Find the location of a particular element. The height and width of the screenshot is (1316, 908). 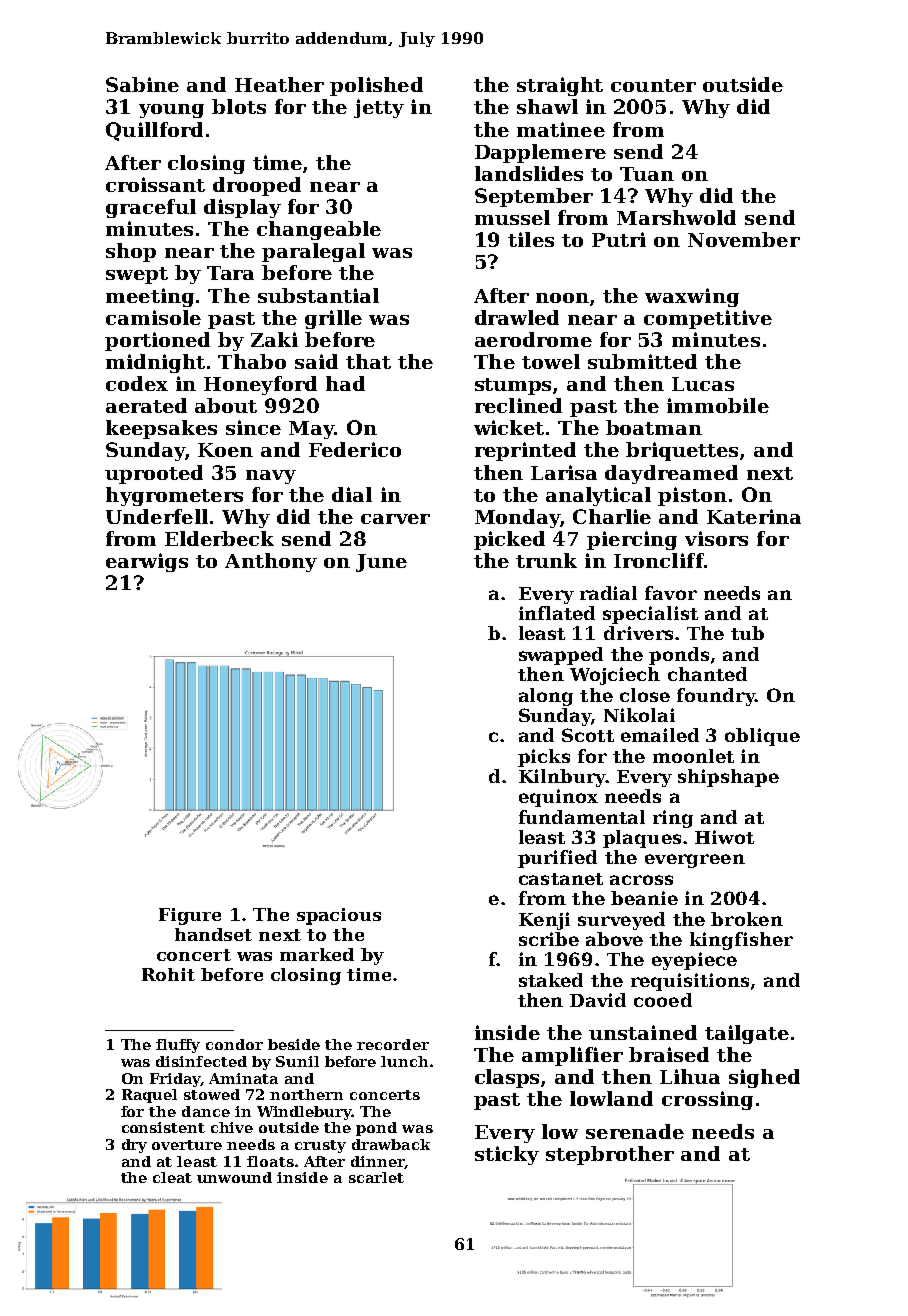

graceful is located at coordinates (151, 208).
